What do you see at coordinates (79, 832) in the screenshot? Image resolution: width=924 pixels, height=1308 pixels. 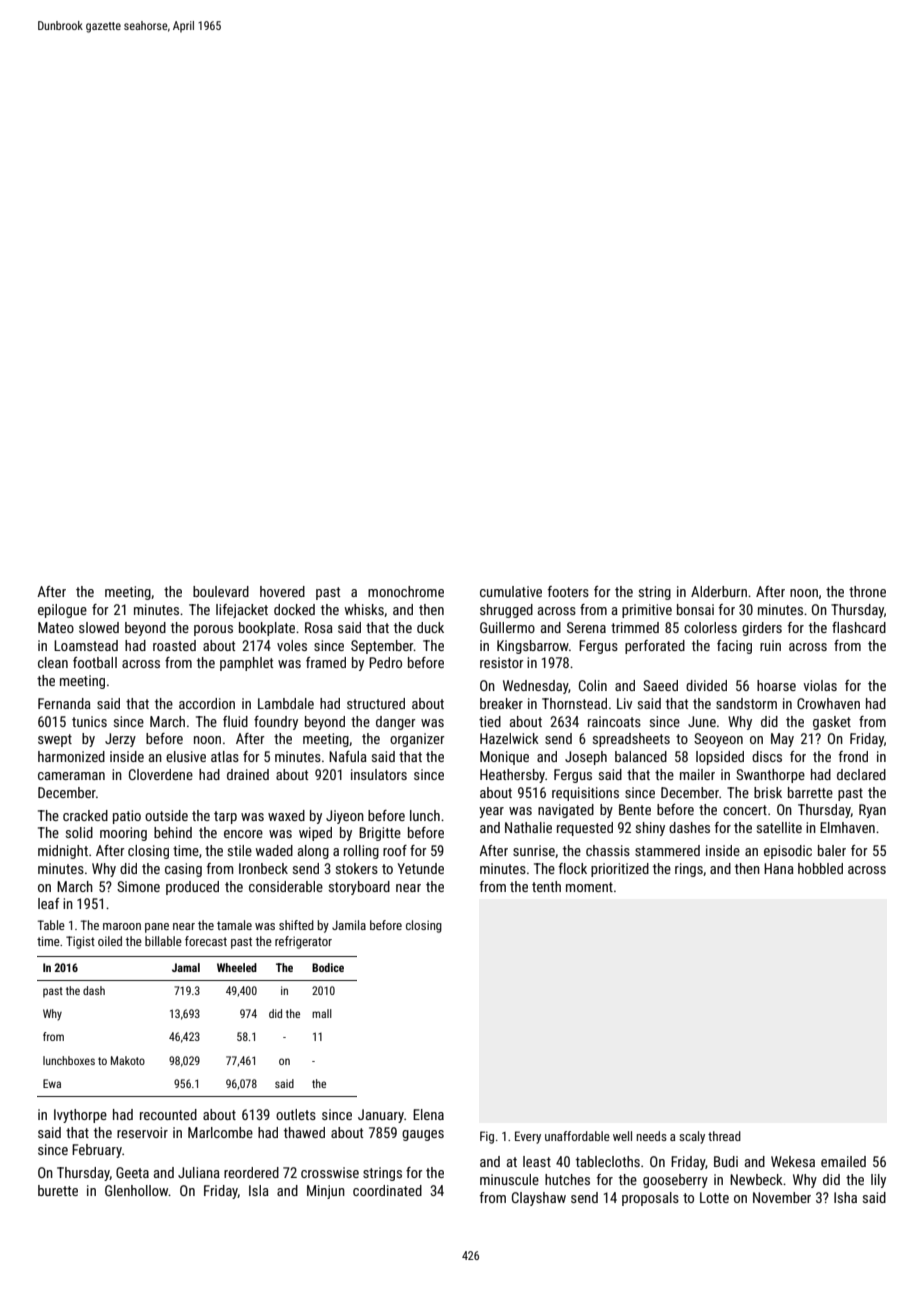 I see `solid` at bounding box center [79, 832].
